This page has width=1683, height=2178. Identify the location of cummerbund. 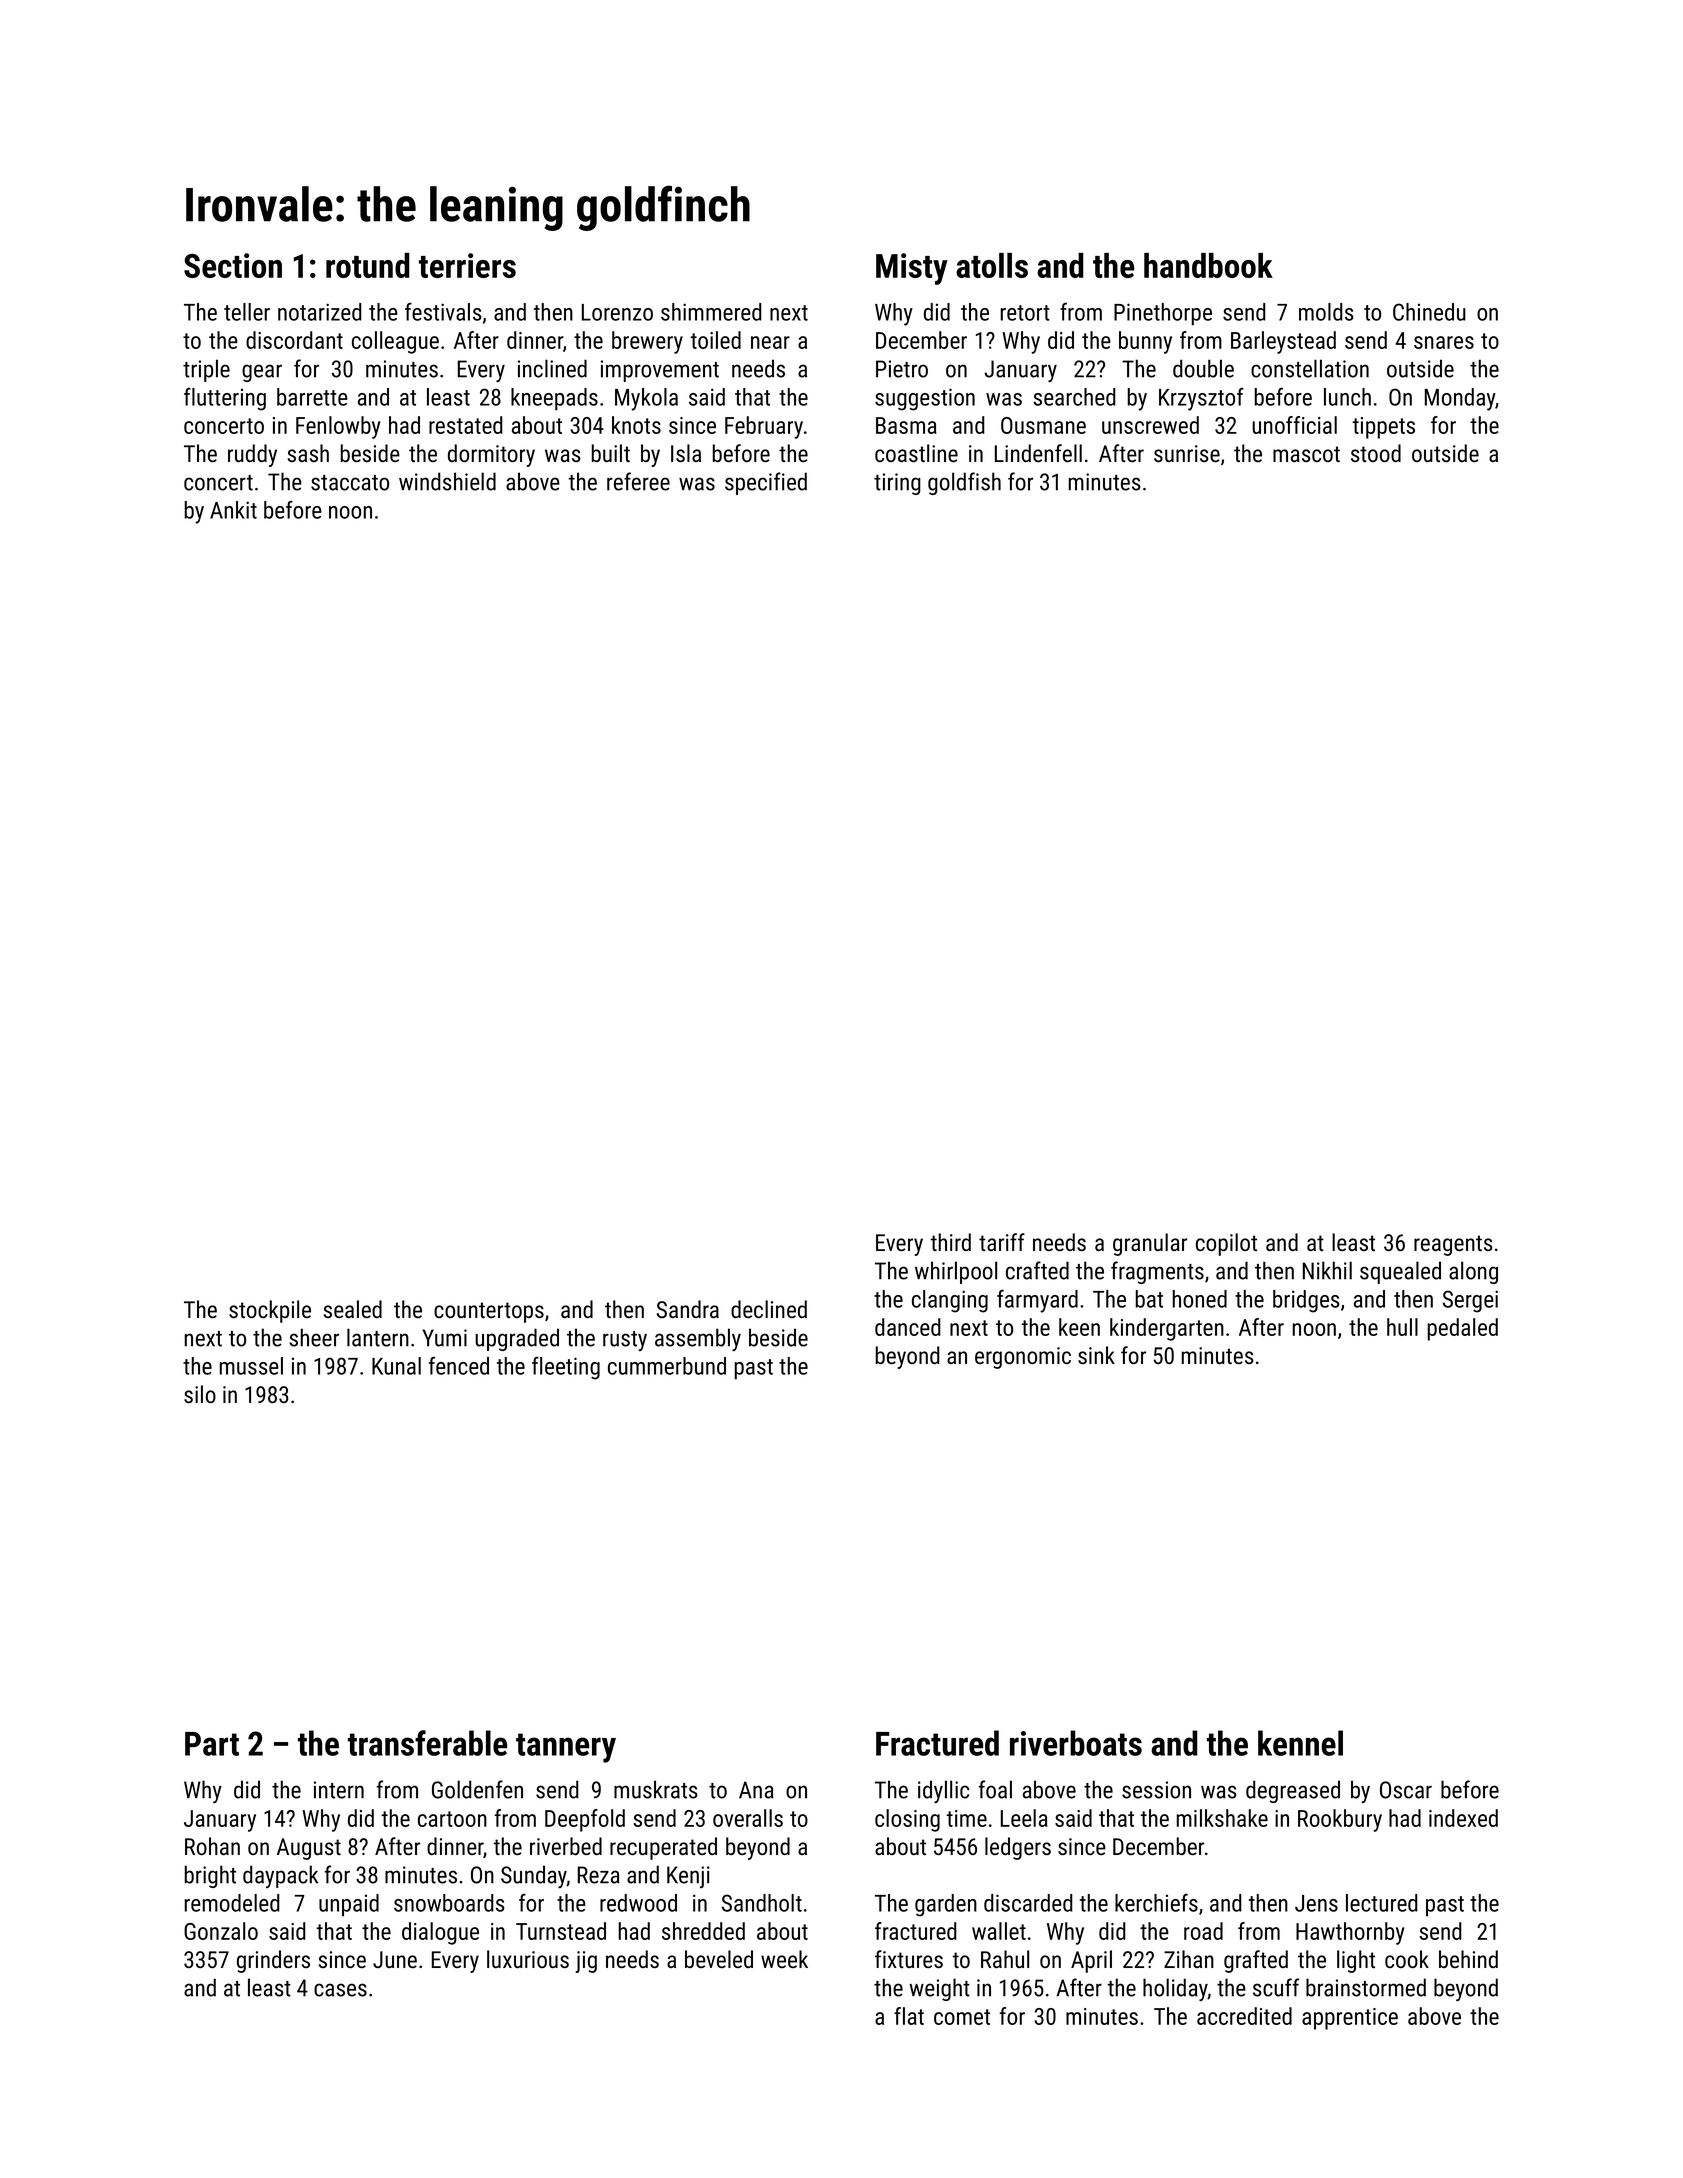
(667, 1366).
